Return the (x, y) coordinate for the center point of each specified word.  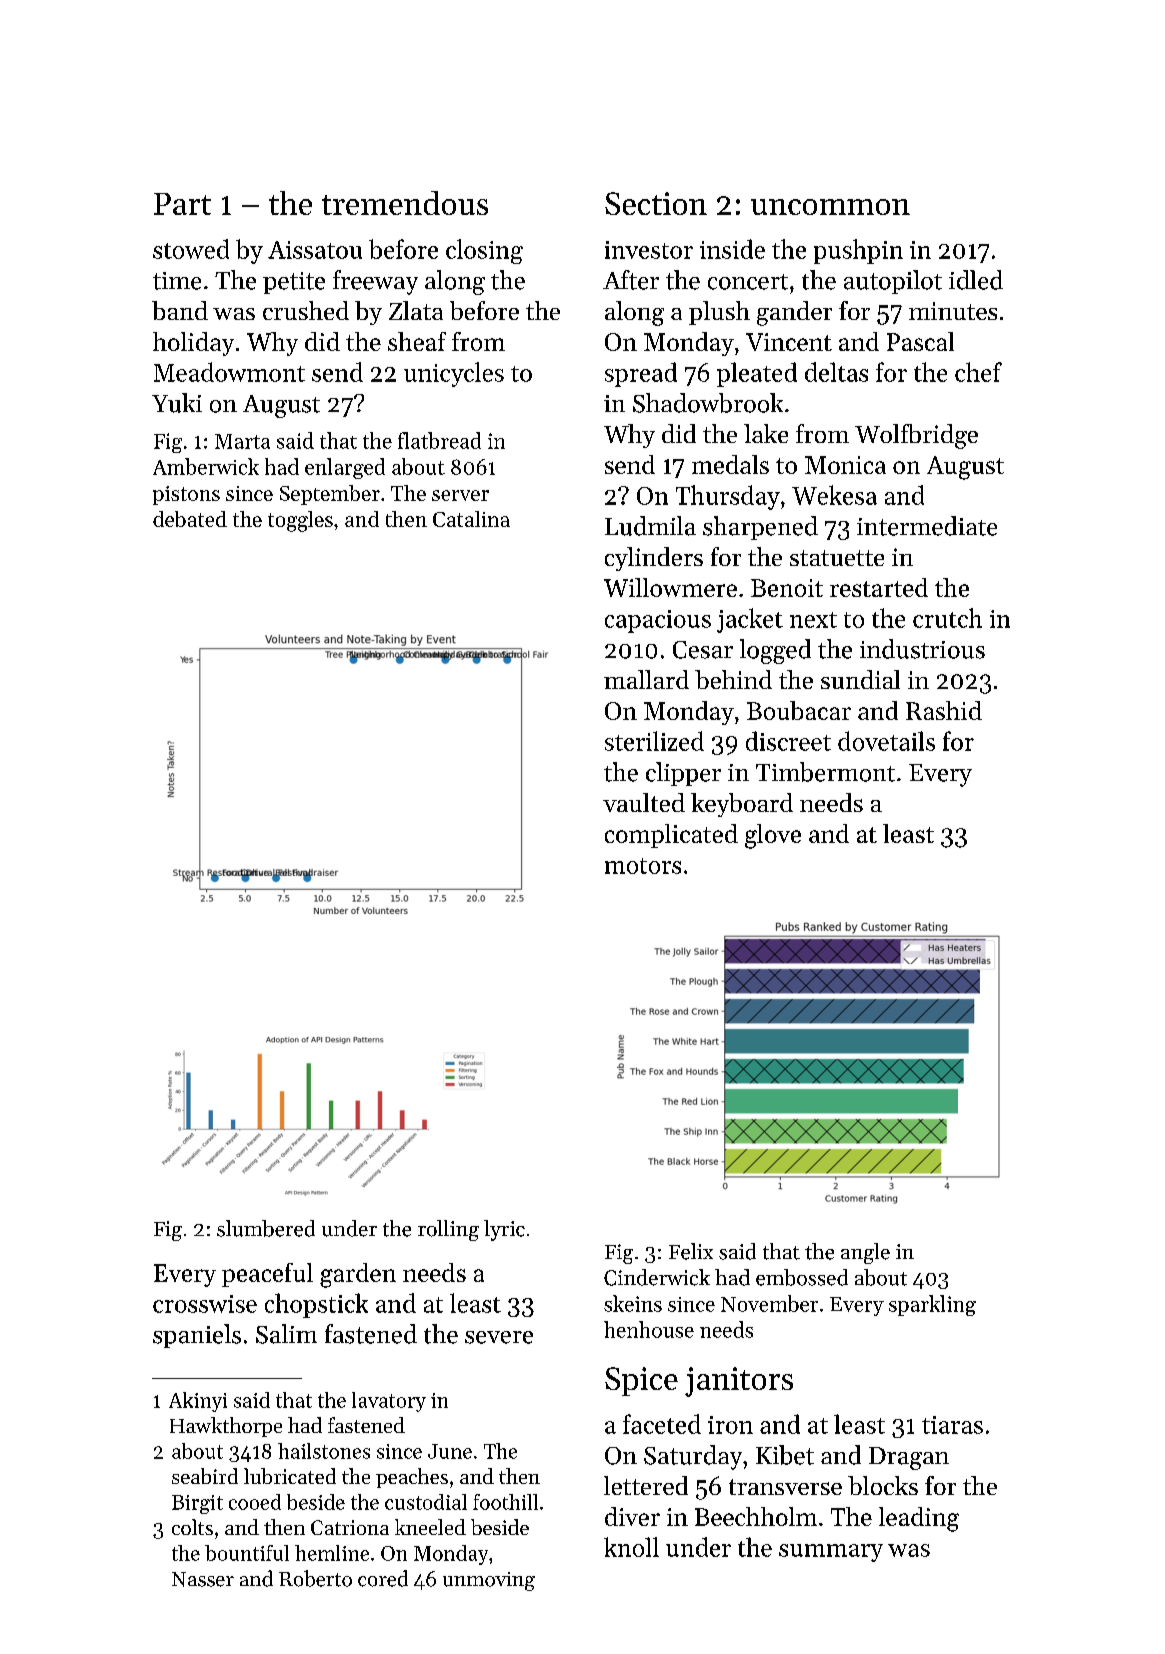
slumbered (266, 1228)
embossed (802, 1277)
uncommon (830, 207)
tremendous (405, 203)
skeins (633, 1303)
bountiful (247, 1553)
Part (182, 204)
